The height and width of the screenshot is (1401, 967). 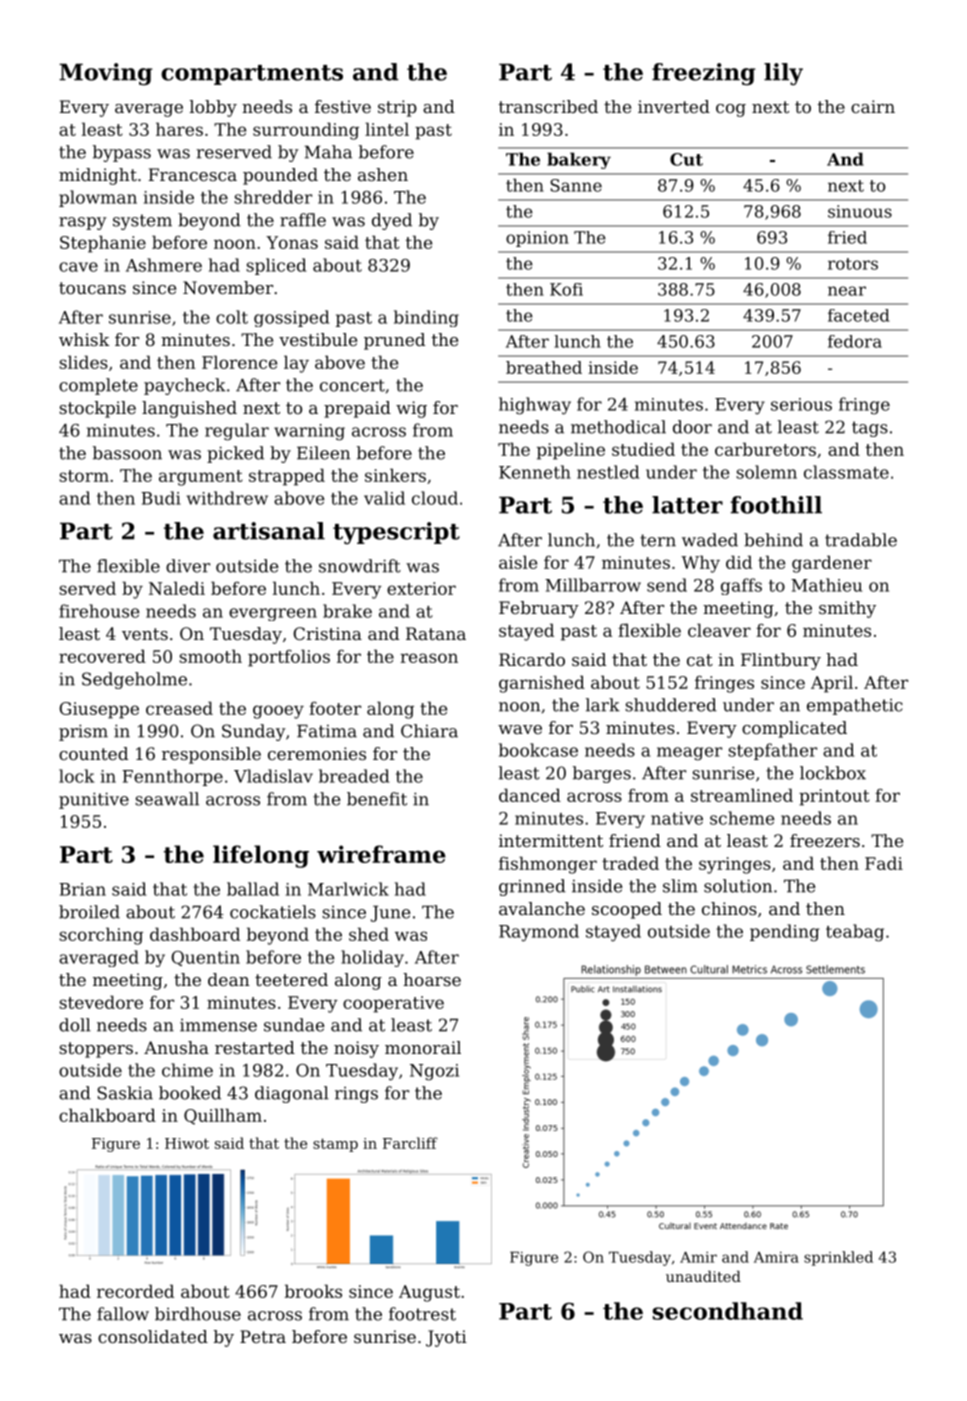 What do you see at coordinates (704, 74) in the screenshot?
I see `freezing` at bounding box center [704, 74].
